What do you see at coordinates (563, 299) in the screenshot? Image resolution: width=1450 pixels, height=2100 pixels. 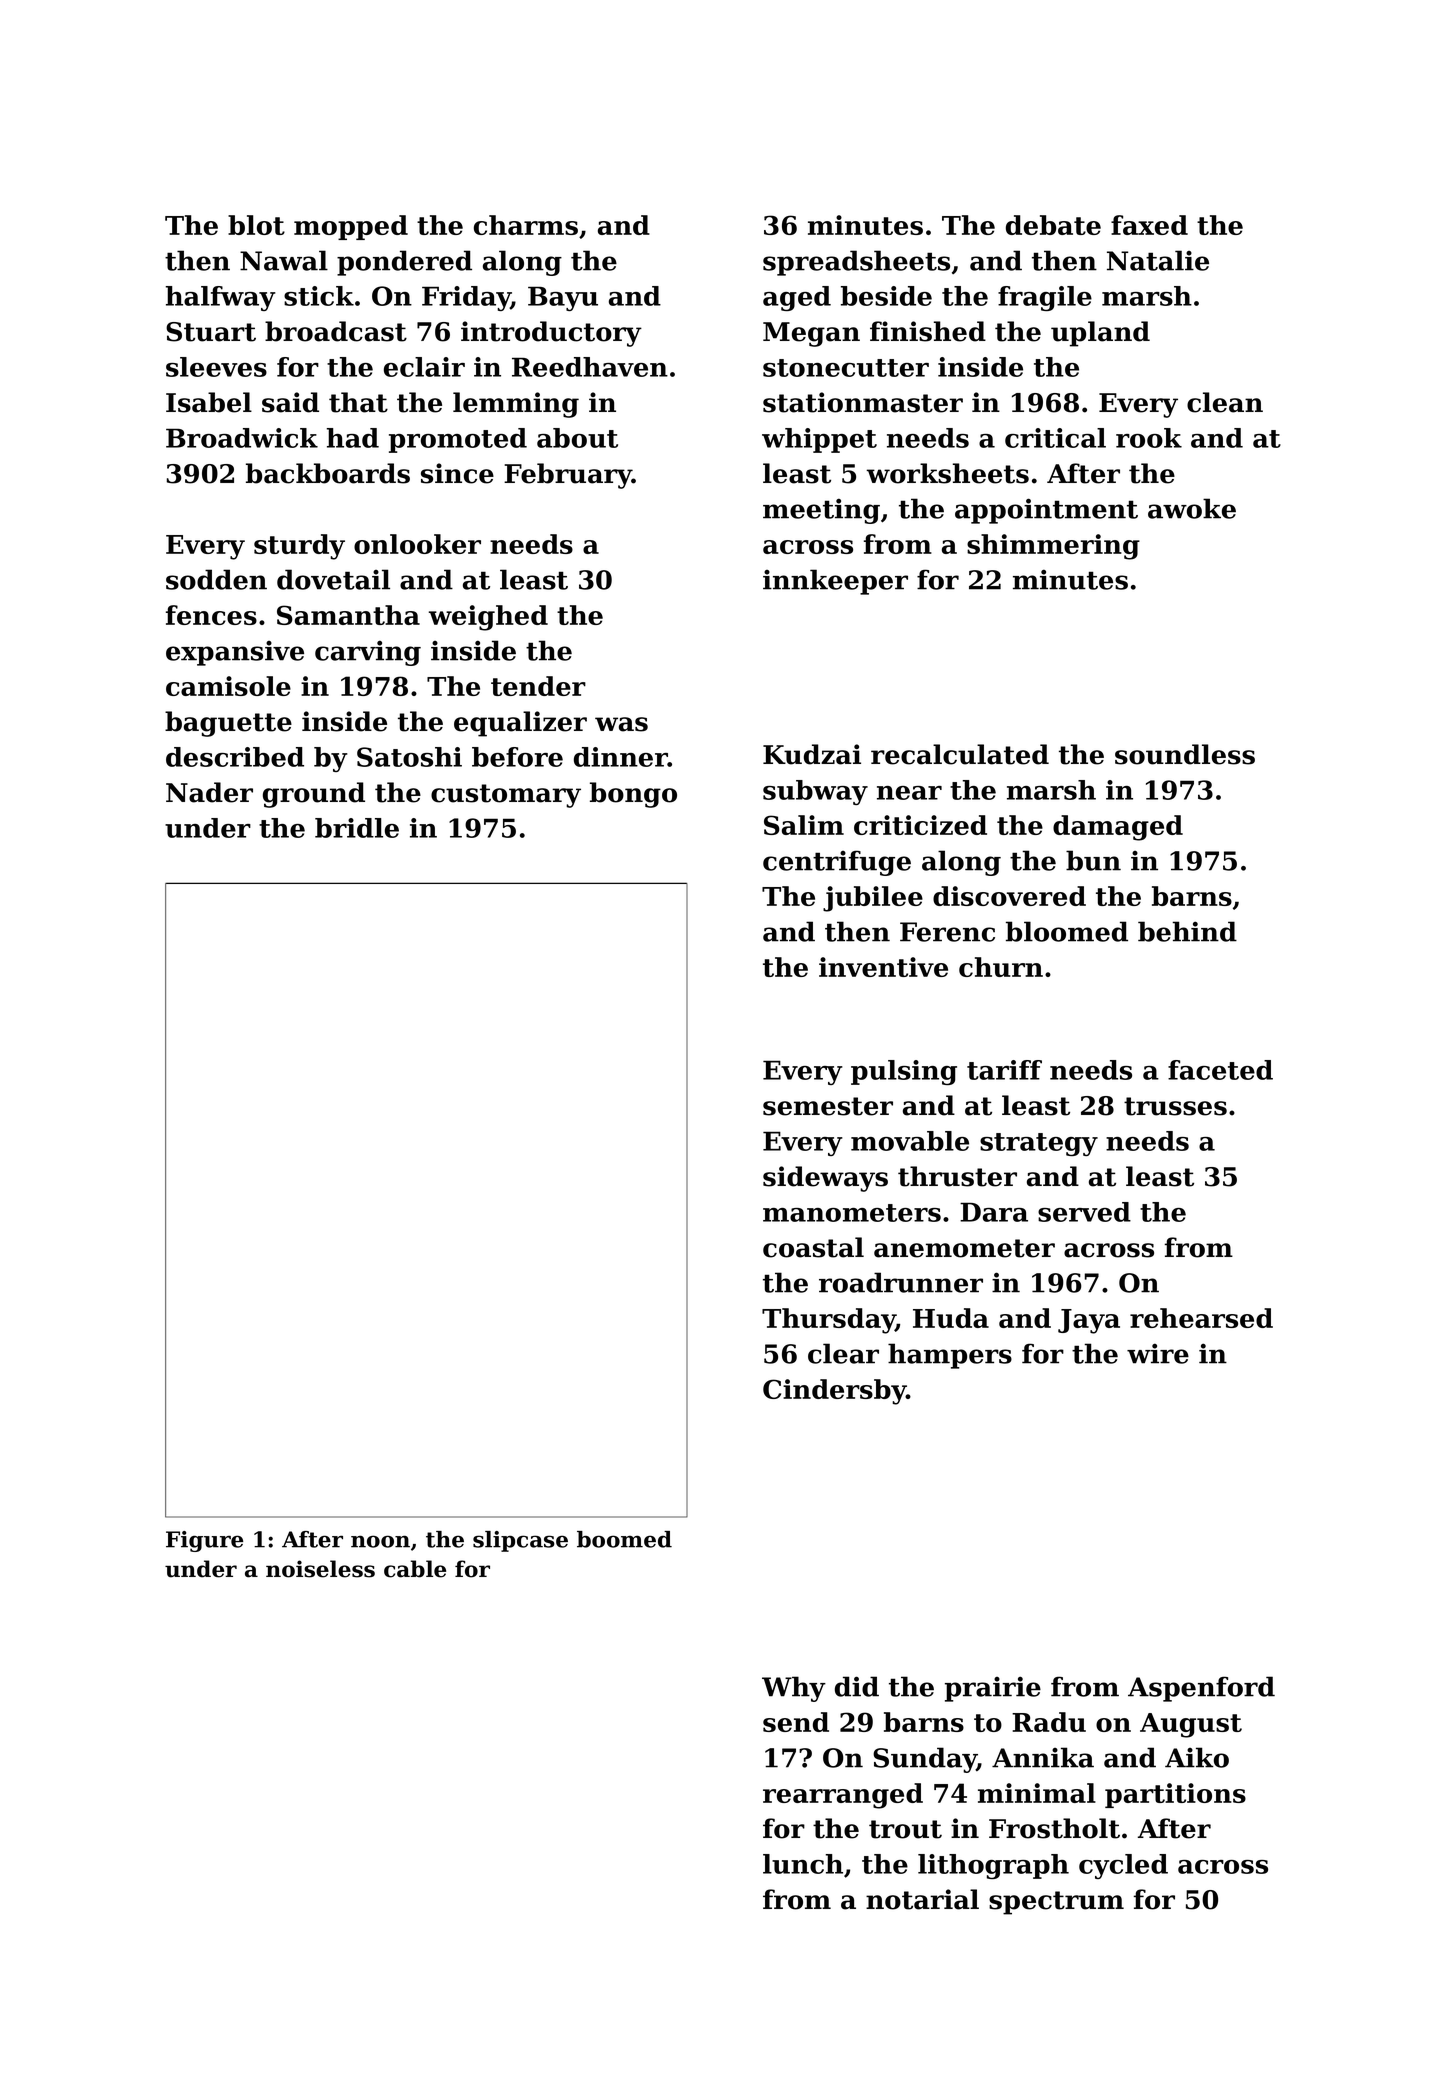 I see `Bayu` at bounding box center [563, 299].
